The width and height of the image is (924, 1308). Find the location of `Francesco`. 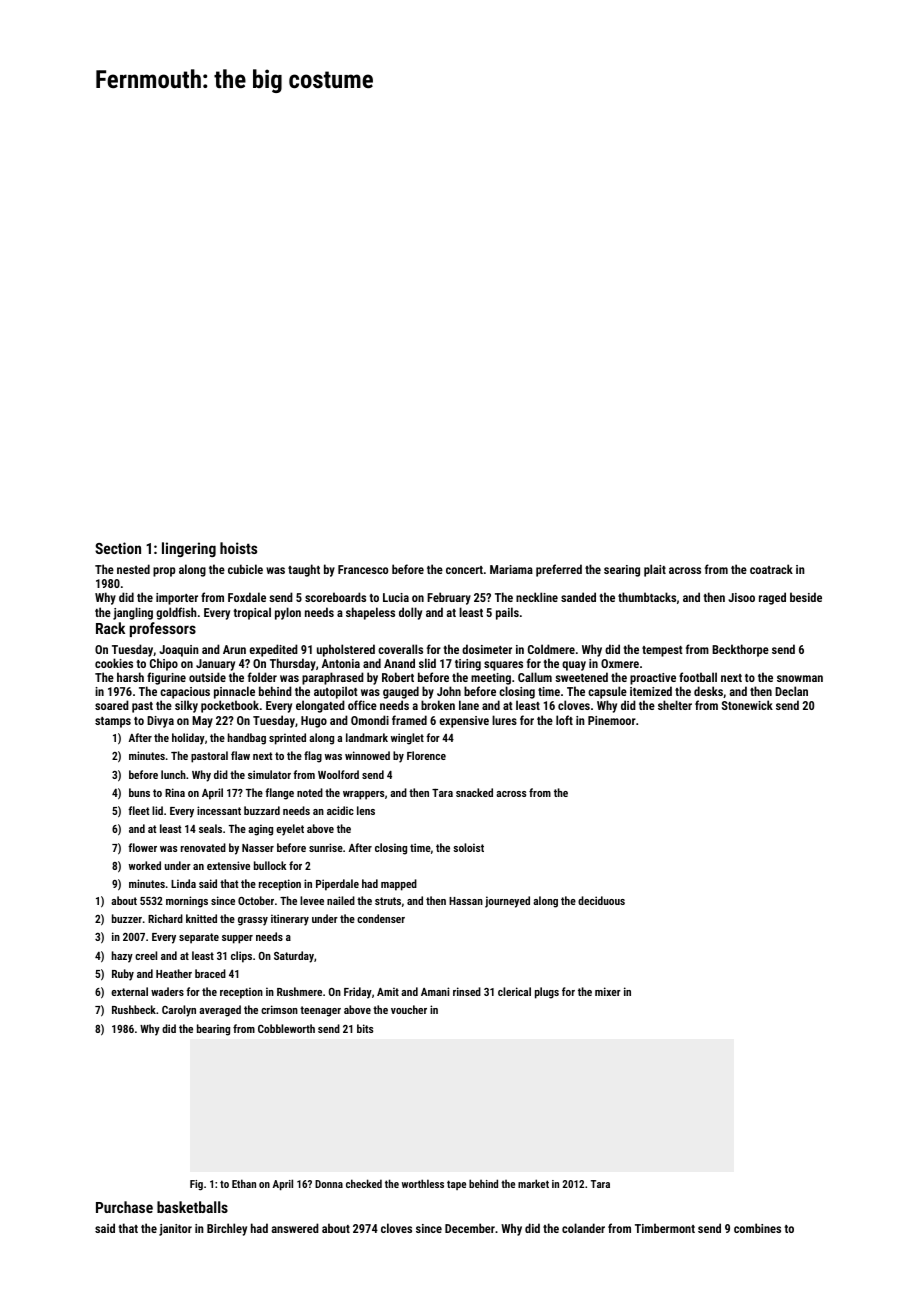

Francesco is located at coordinates (363, 569).
